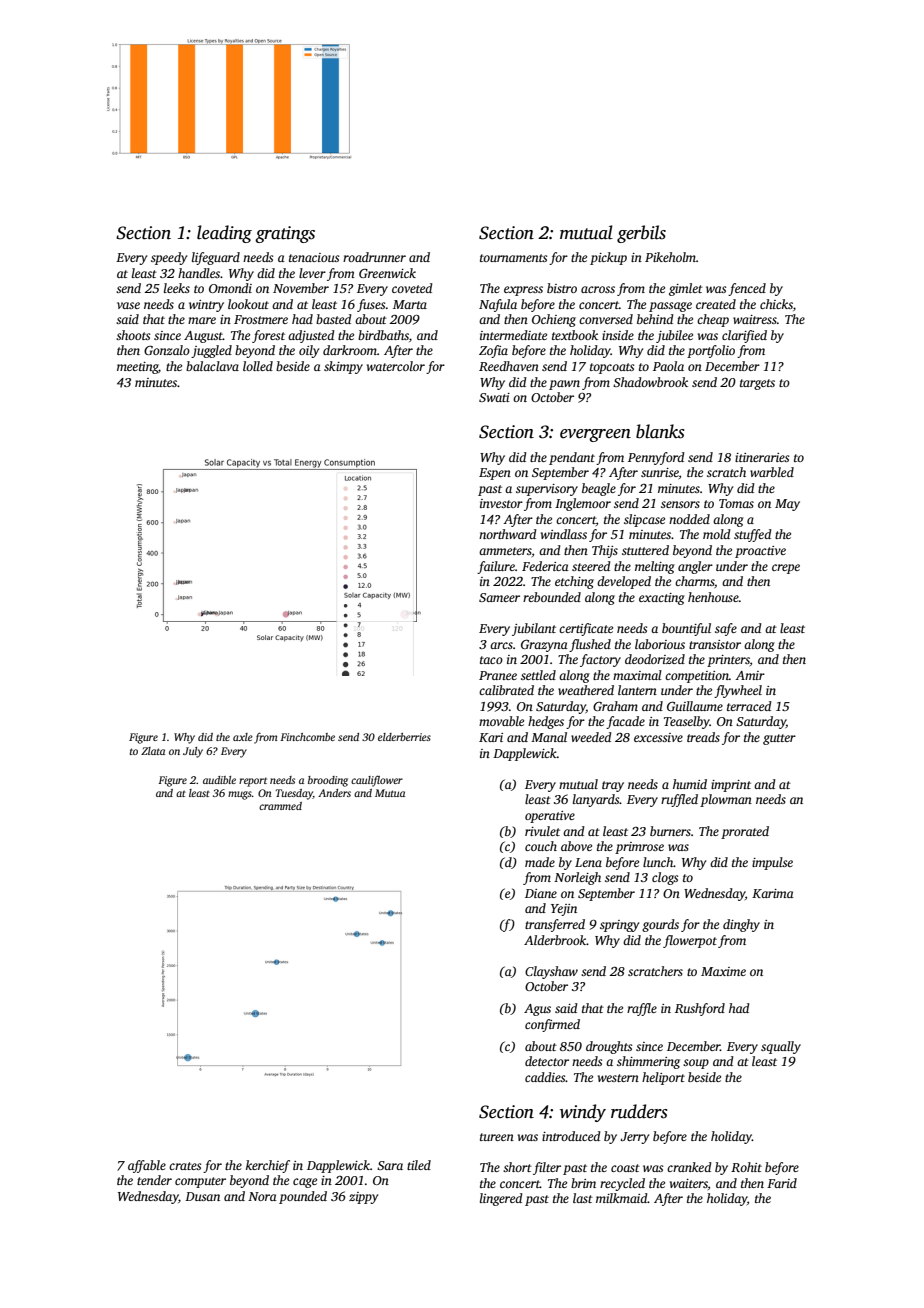  Describe the element at coordinates (621, 1198) in the document. I see `milkmaid` at that location.
